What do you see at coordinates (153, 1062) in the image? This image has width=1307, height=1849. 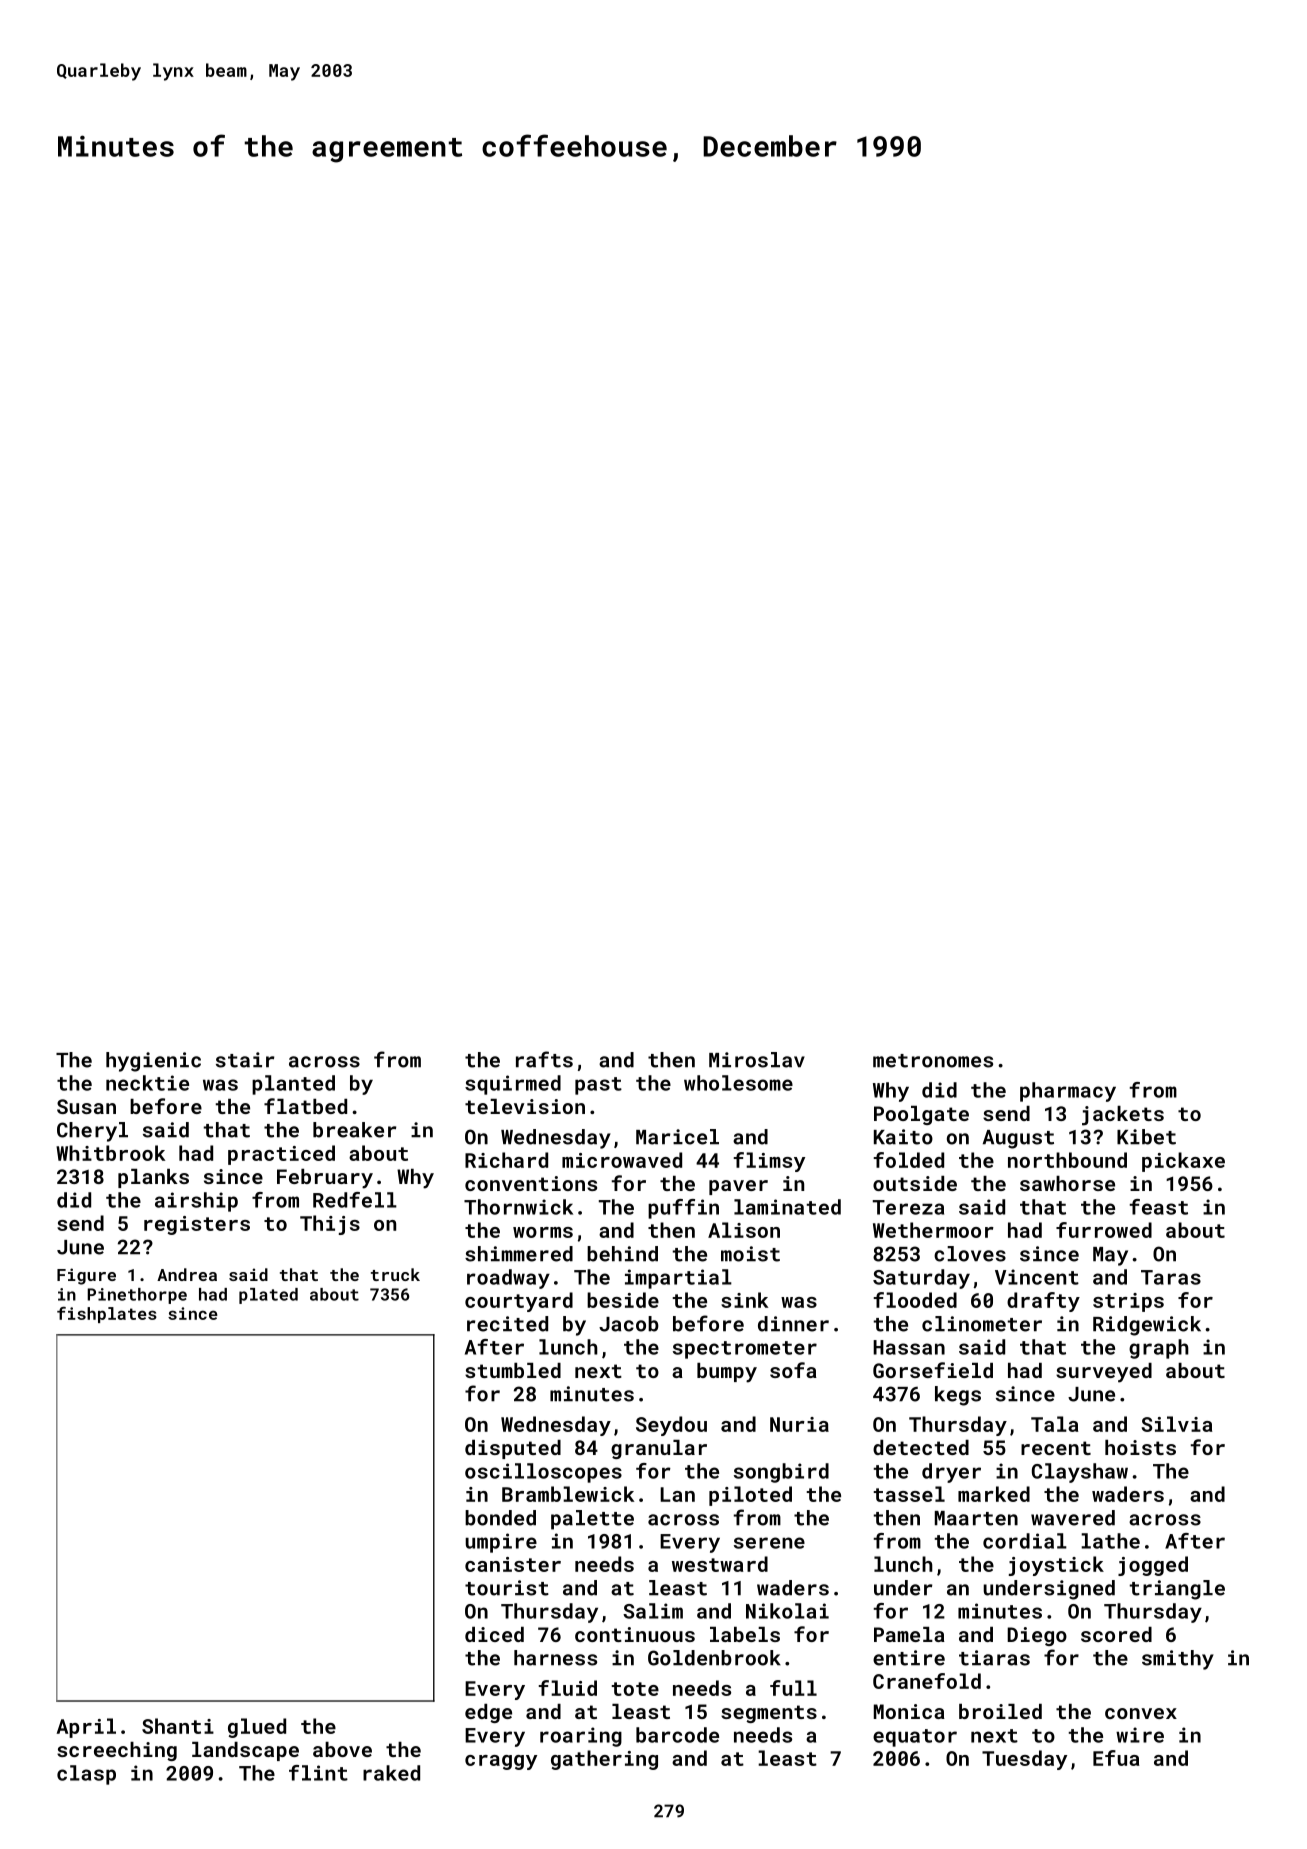 I see `hygienic` at bounding box center [153, 1062].
